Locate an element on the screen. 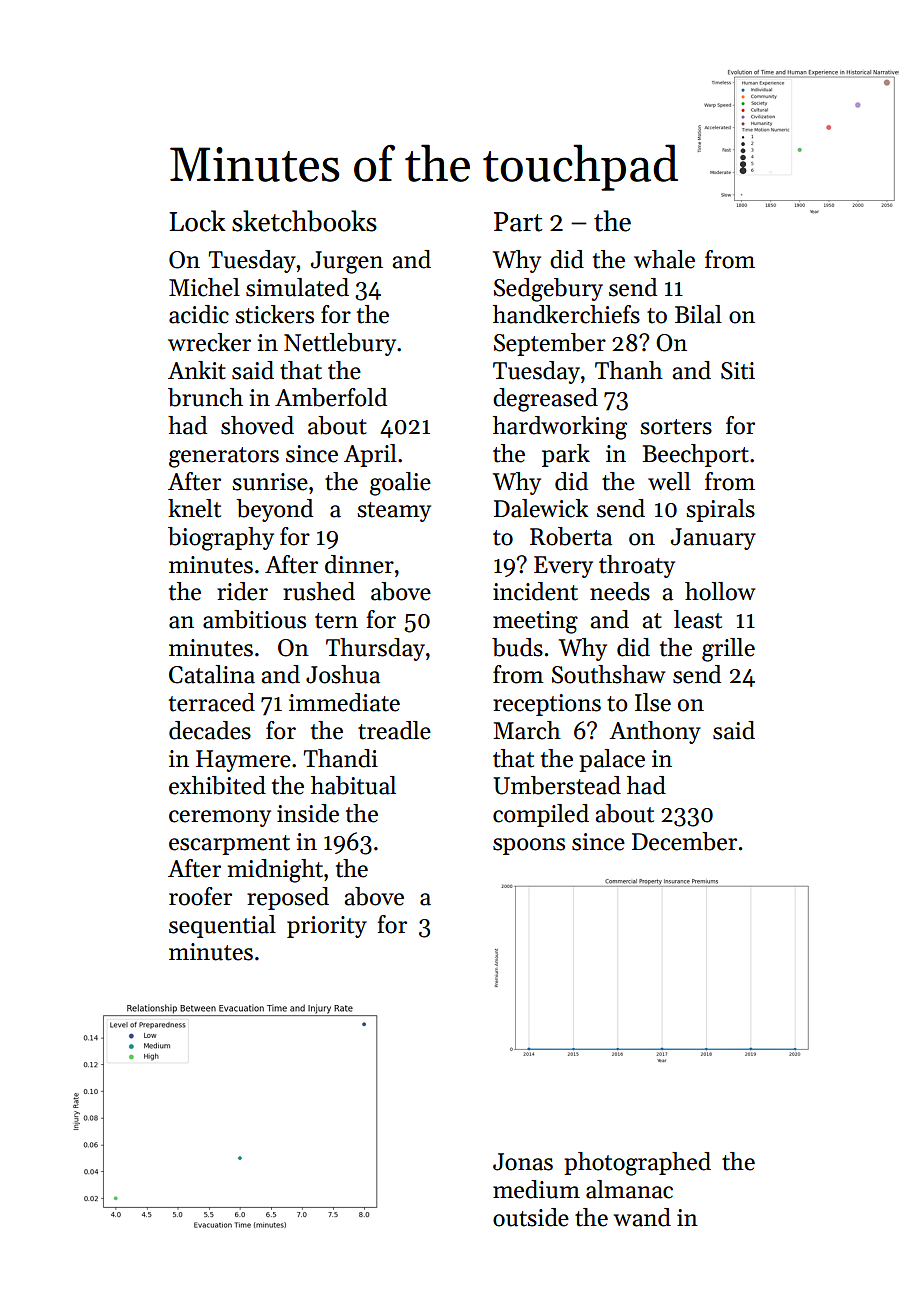  Jonas is located at coordinates (523, 1162).
